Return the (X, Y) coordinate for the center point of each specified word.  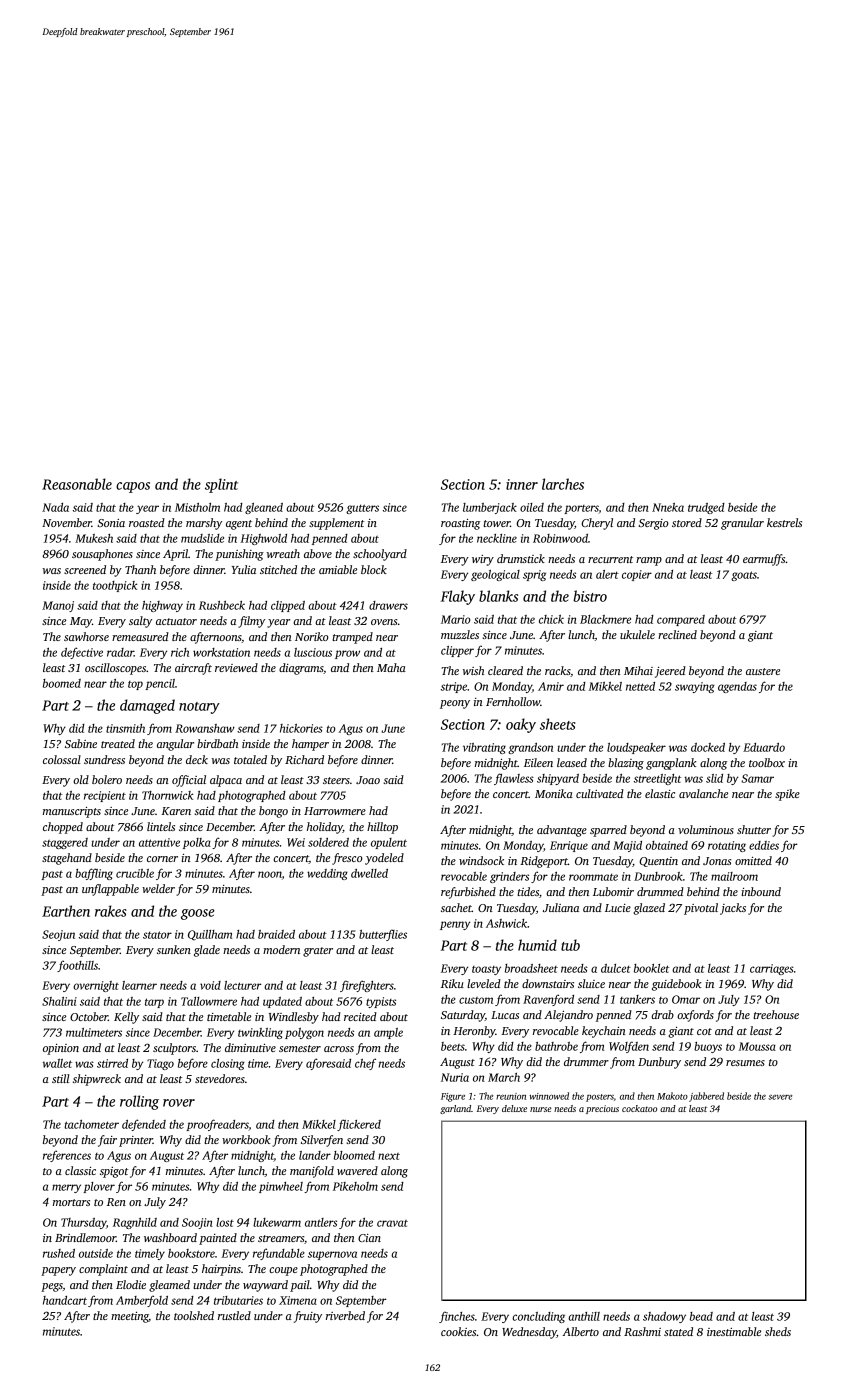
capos (133, 487)
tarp (154, 1003)
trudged (706, 508)
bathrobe (556, 1046)
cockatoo (639, 1108)
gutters (362, 509)
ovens (384, 622)
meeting (130, 1317)
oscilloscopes (115, 669)
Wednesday (529, 1333)
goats (744, 576)
